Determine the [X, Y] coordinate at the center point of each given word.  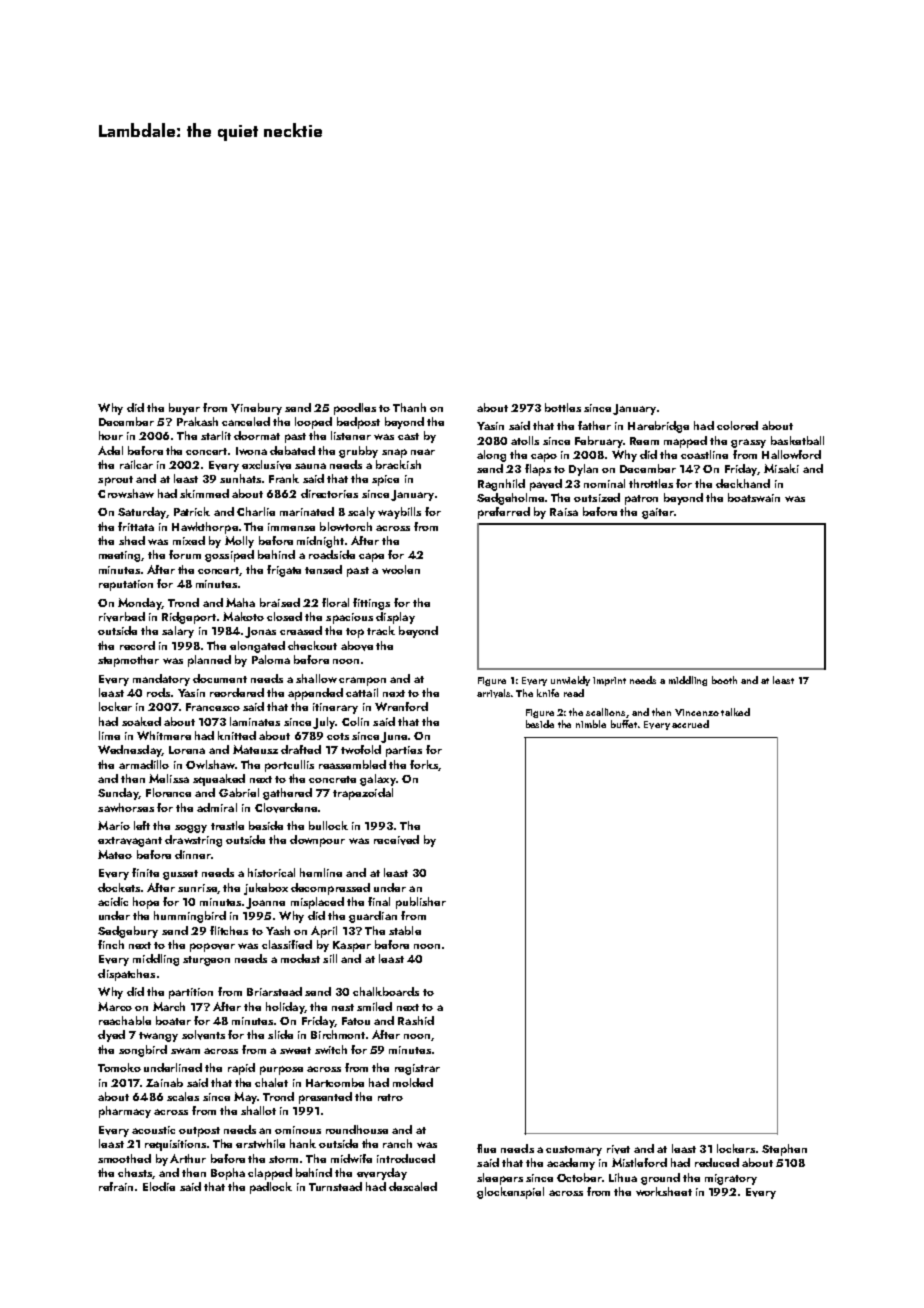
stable [405, 930]
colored [737, 425]
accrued [690, 724]
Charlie [256, 511]
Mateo [115, 854]
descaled [413, 1186]
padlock [271, 1188]
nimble [591, 724]
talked [735, 712]
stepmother [128, 661]
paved [546, 485]
